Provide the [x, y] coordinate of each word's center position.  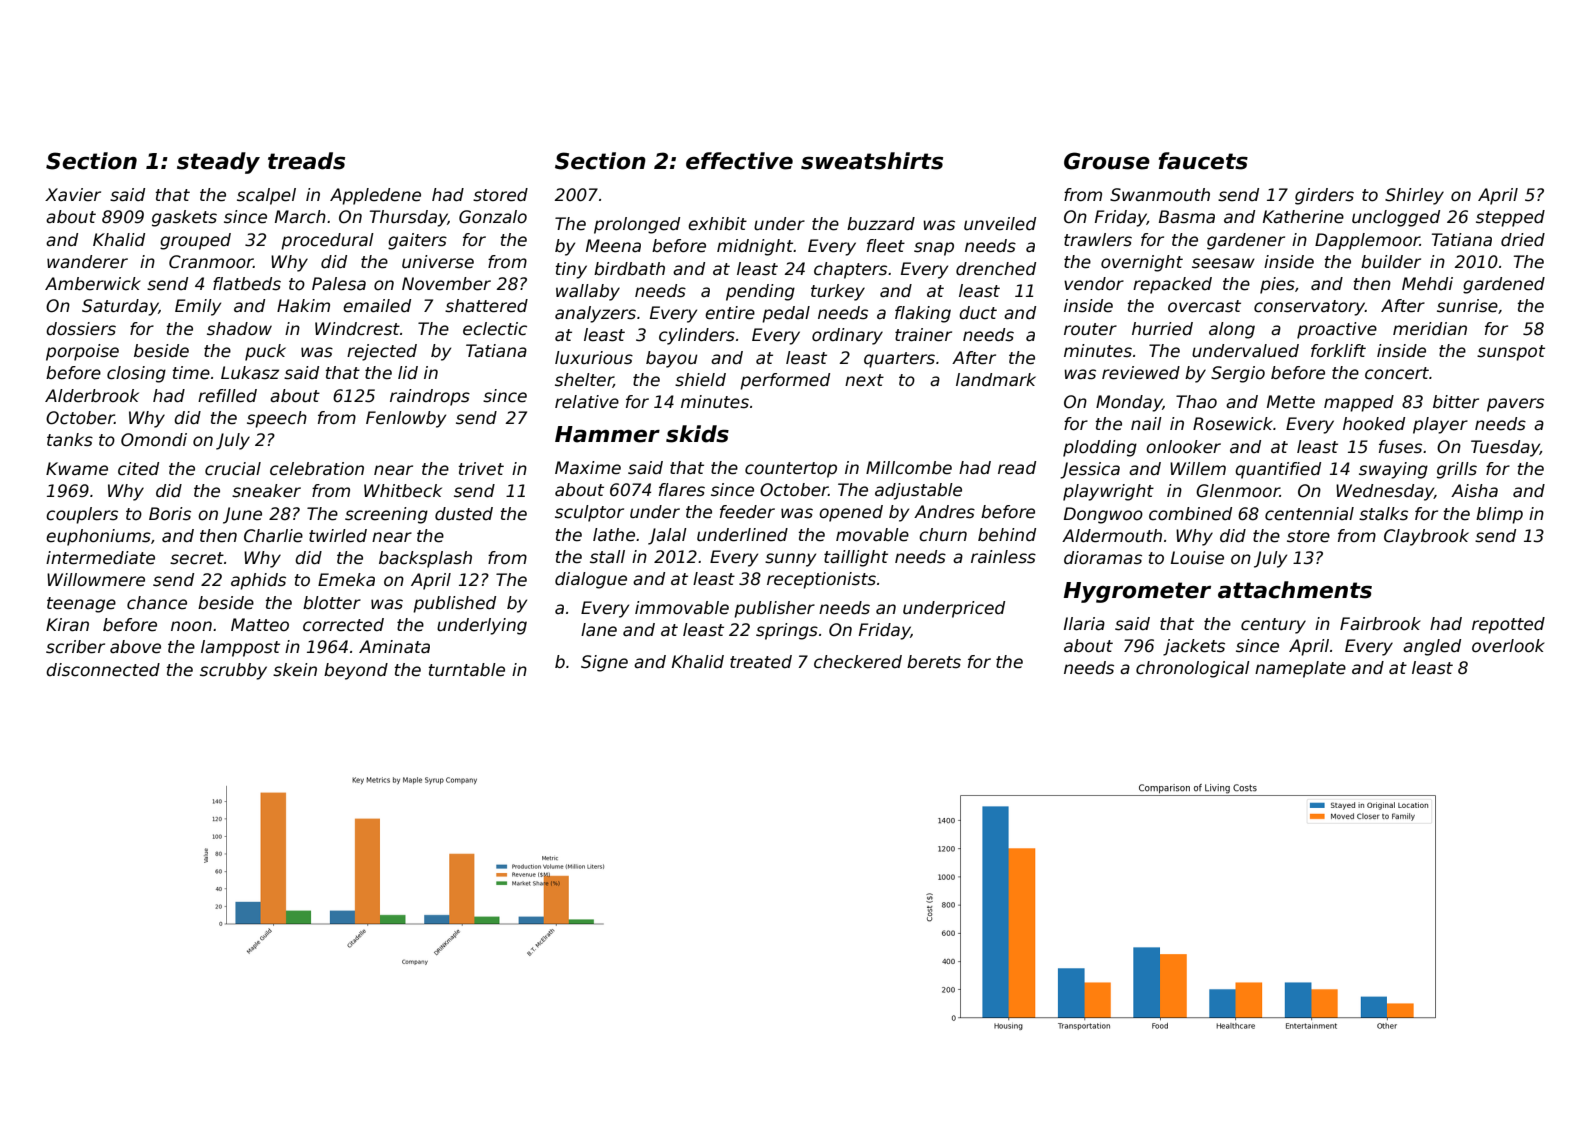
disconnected [103, 670]
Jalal [667, 536]
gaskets [184, 218]
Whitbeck [403, 491]
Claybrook [1426, 537]
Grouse [1107, 161]
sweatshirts [872, 161]
